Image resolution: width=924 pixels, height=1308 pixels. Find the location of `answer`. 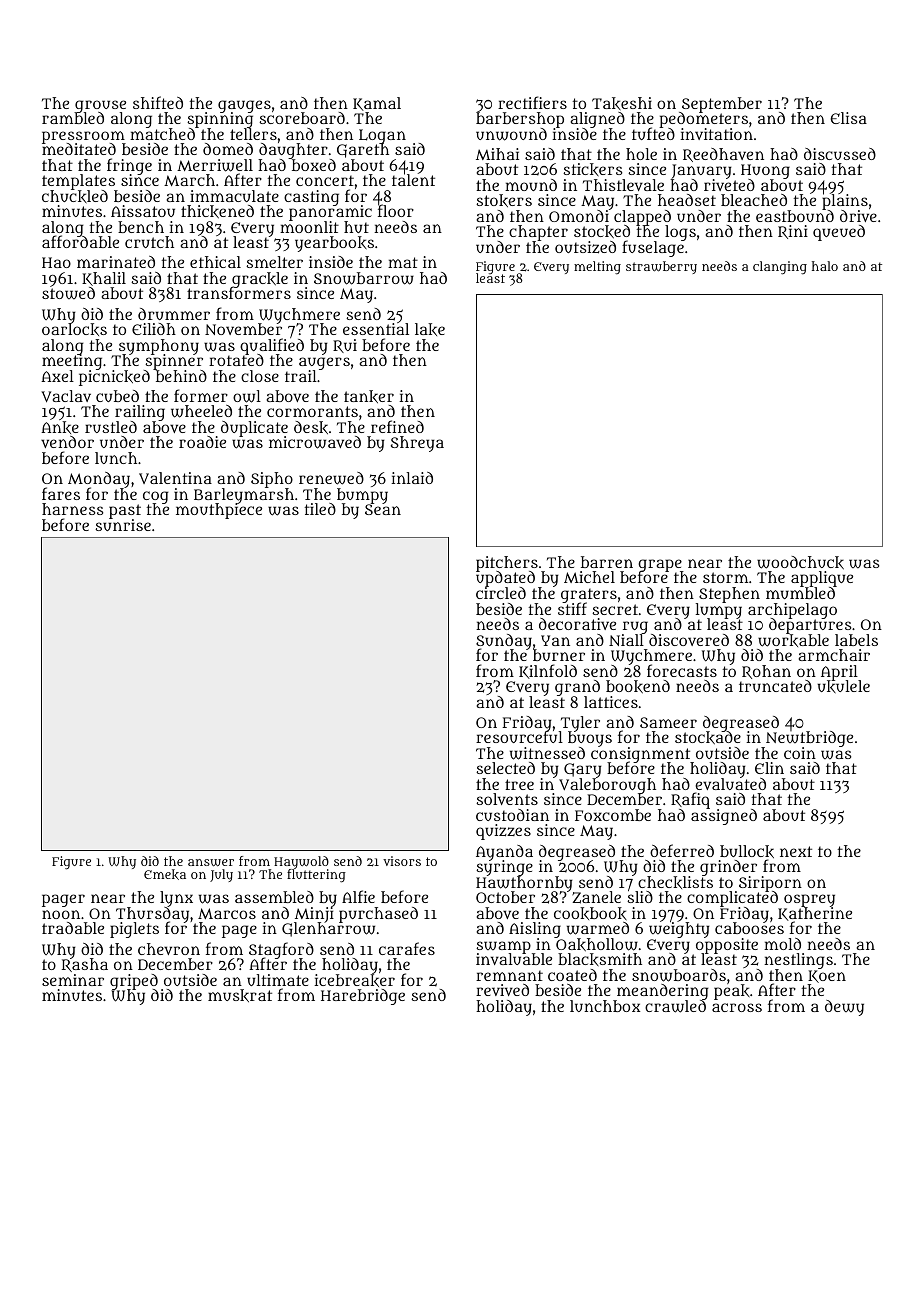

answer is located at coordinates (211, 862).
